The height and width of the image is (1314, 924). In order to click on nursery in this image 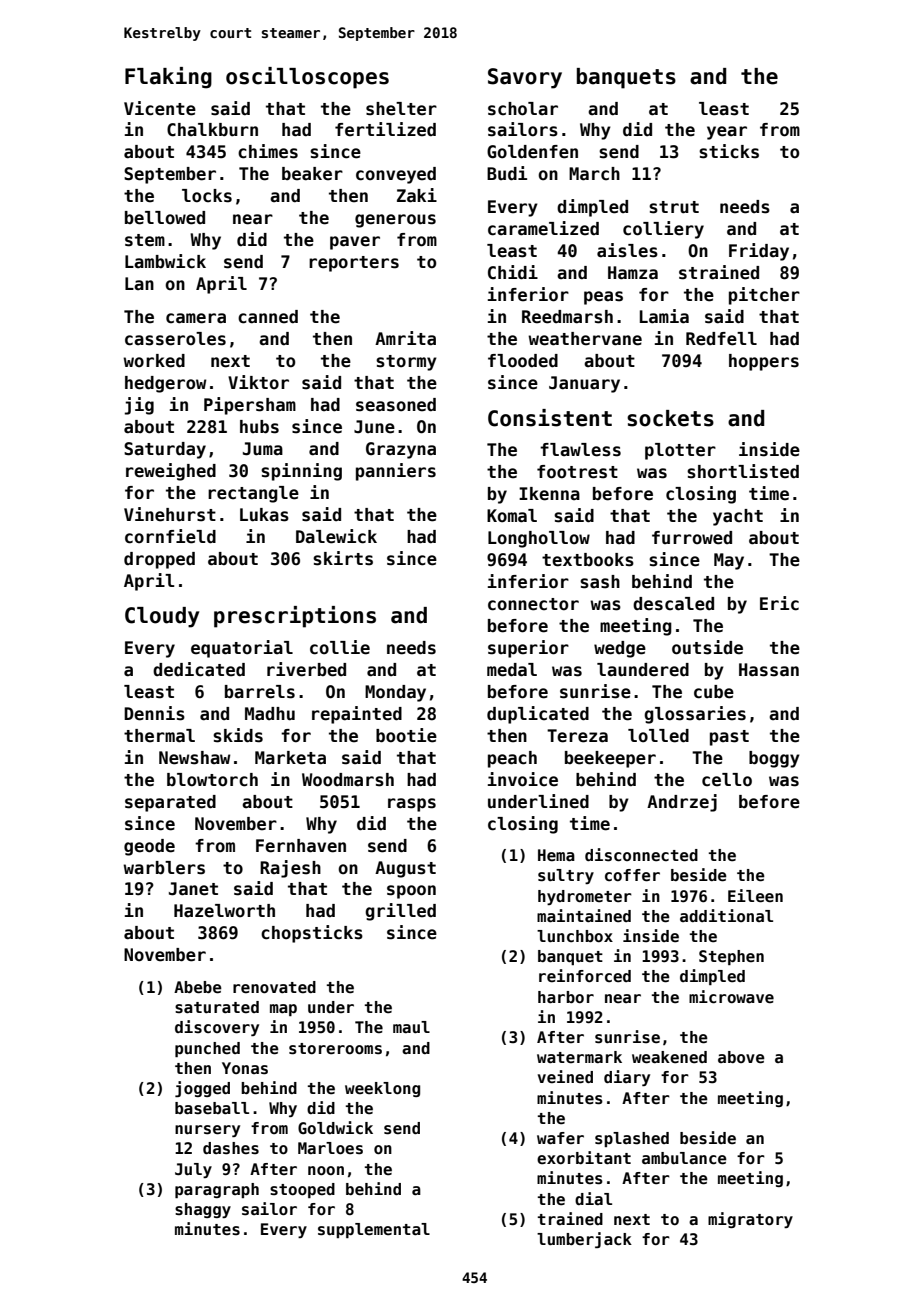, I will do `click(207, 1131)`.
